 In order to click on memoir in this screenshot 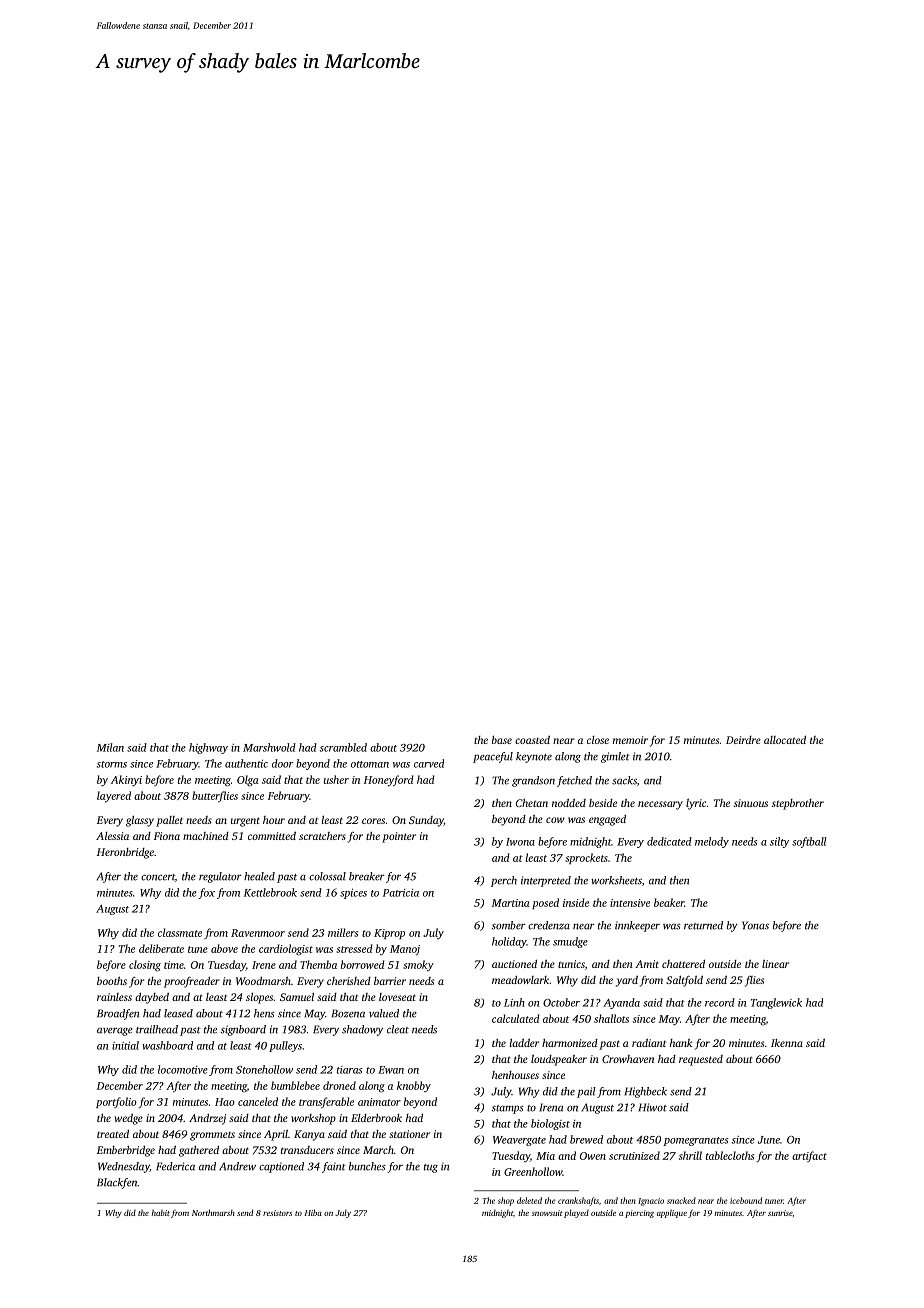, I will do `click(630, 740)`.
